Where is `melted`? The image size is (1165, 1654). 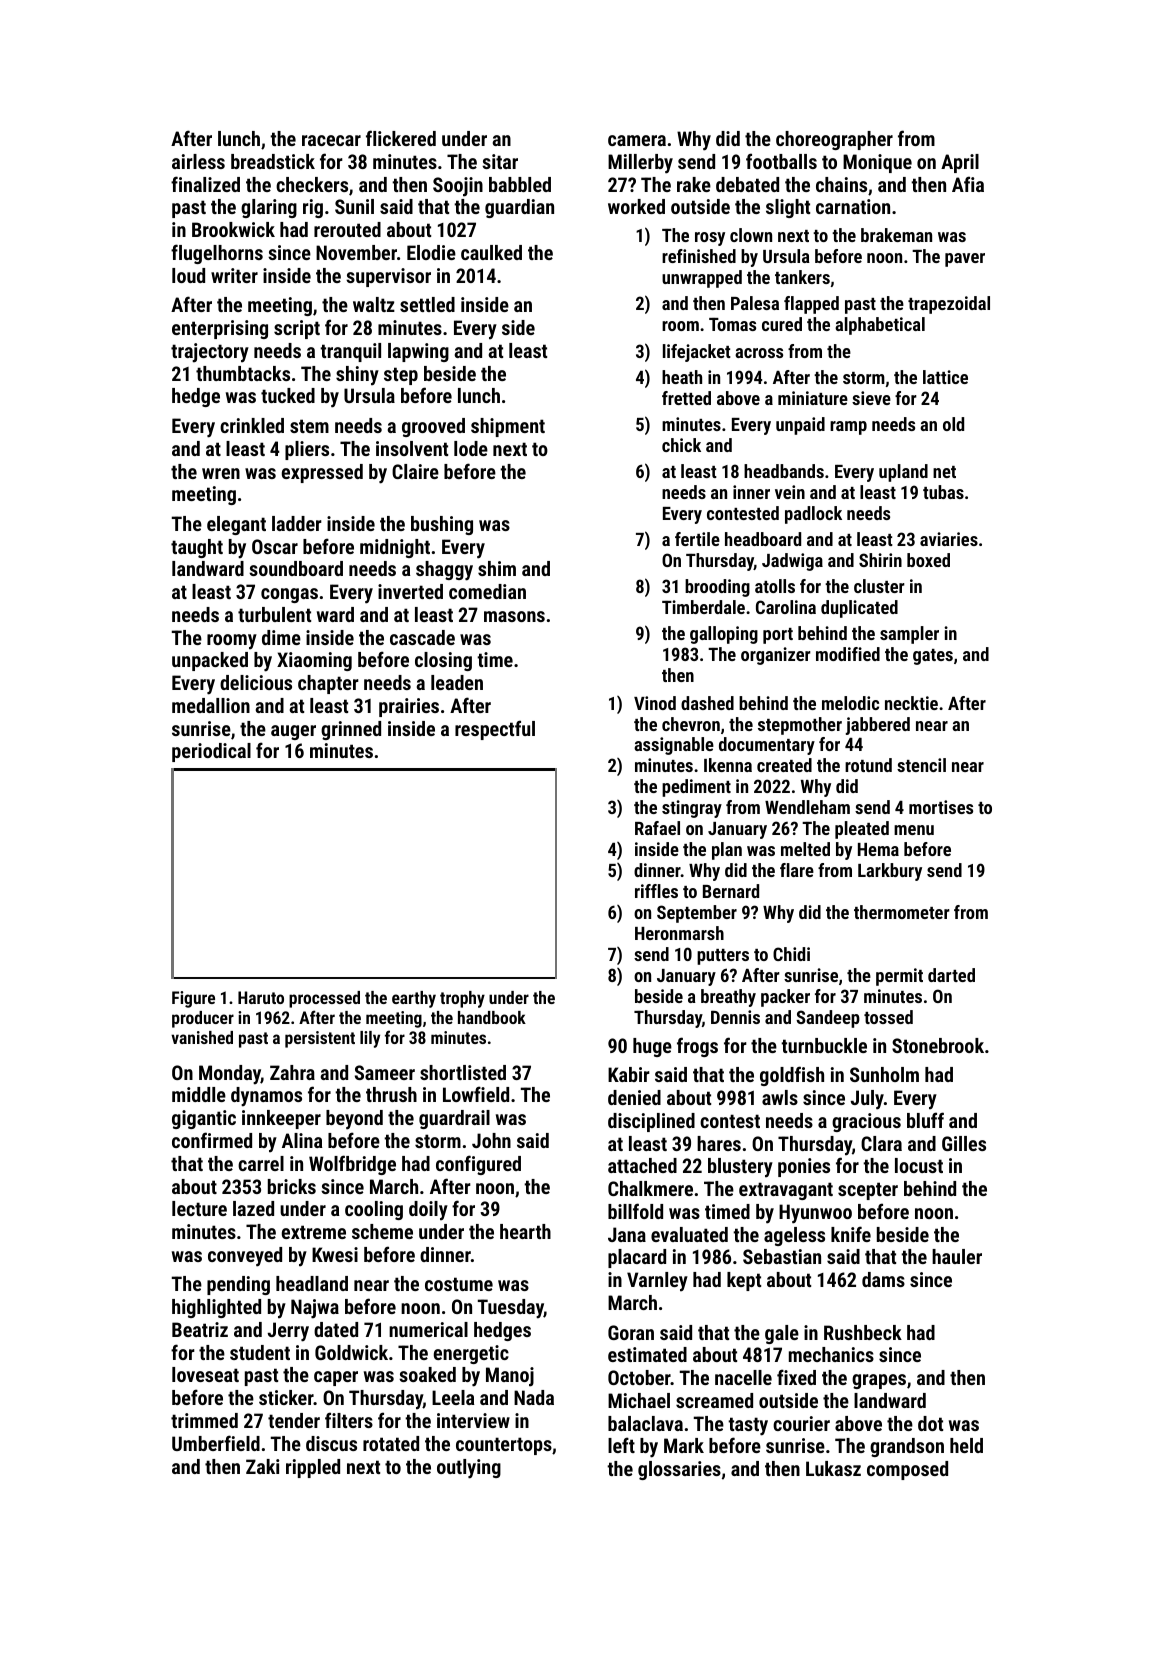 melted is located at coordinates (805, 849).
